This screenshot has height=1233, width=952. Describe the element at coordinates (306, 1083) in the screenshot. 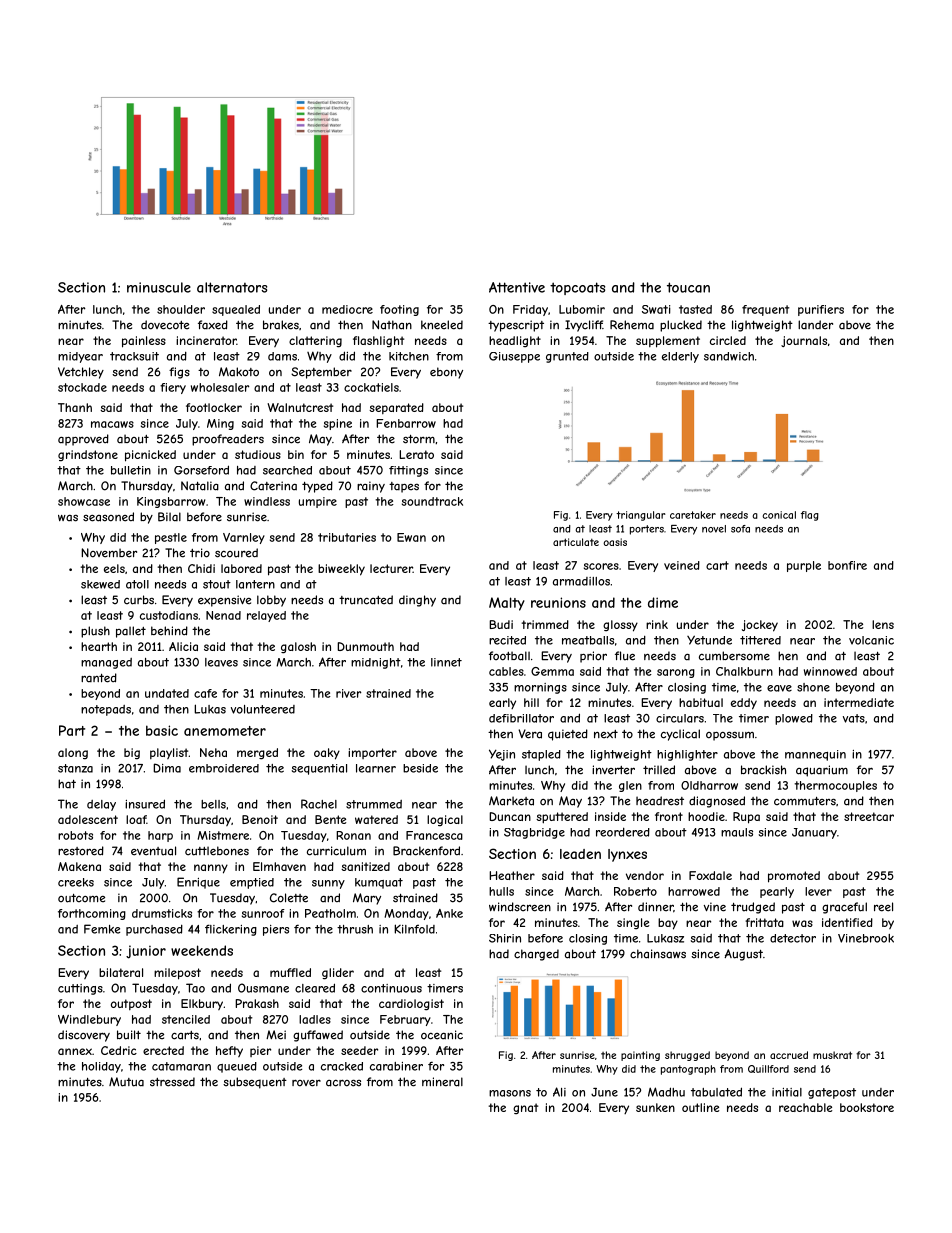

I see `rover` at that location.
